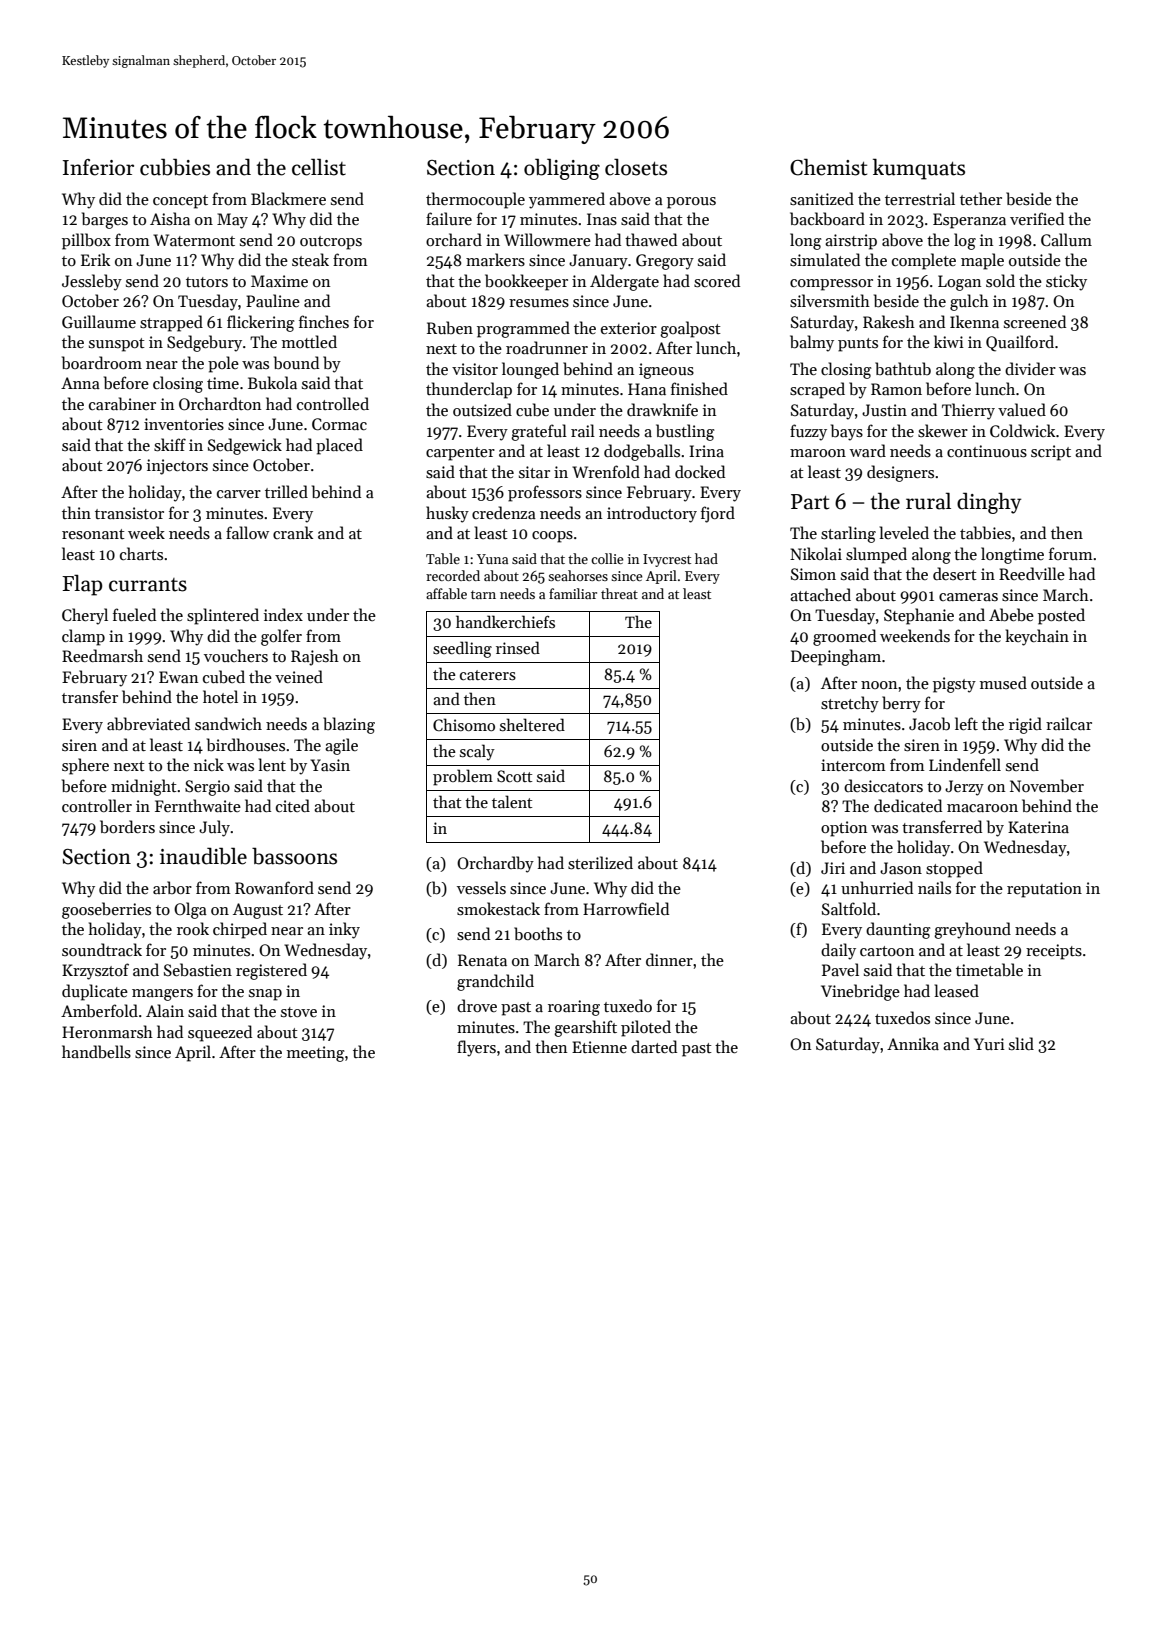 The width and height of the screenshot is (1167, 1650). I want to click on Willowmere, so click(547, 239).
